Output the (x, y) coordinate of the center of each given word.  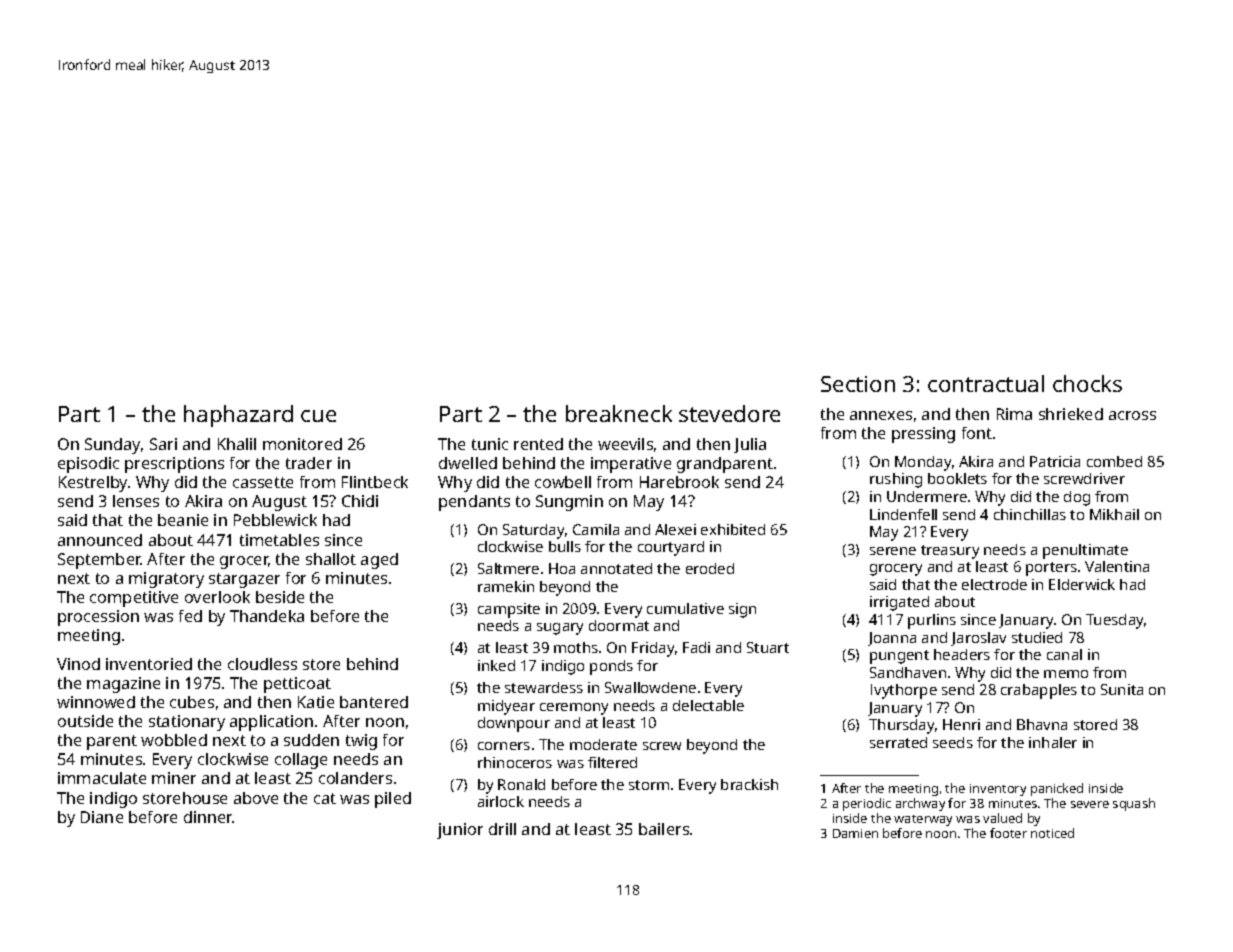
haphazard (238, 416)
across (1132, 415)
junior (460, 831)
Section (858, 384)
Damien (855, 833)
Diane (102, 817)
